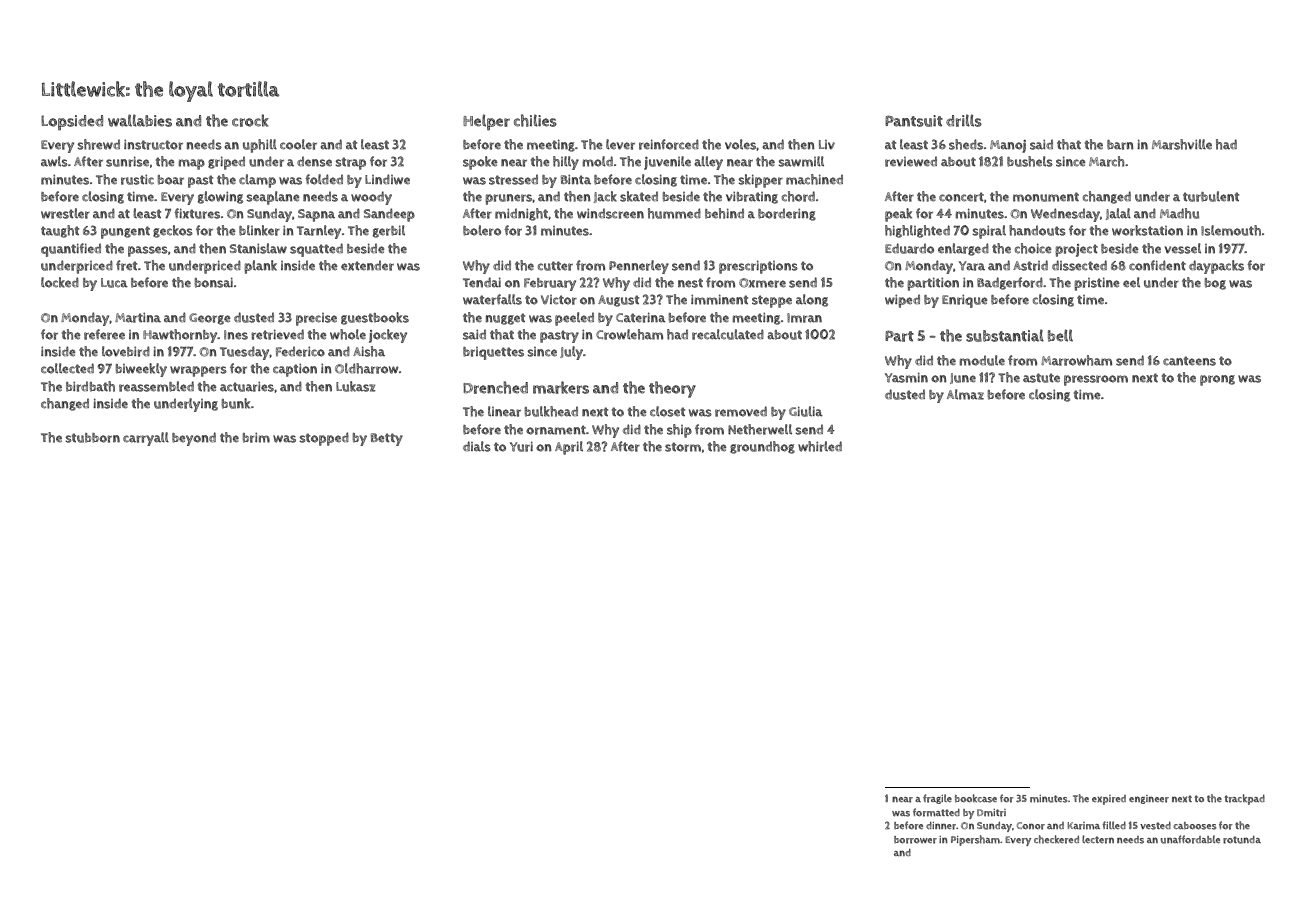 This document has height=924, width=1308. I want to click on borrower, so click(915, 840).
